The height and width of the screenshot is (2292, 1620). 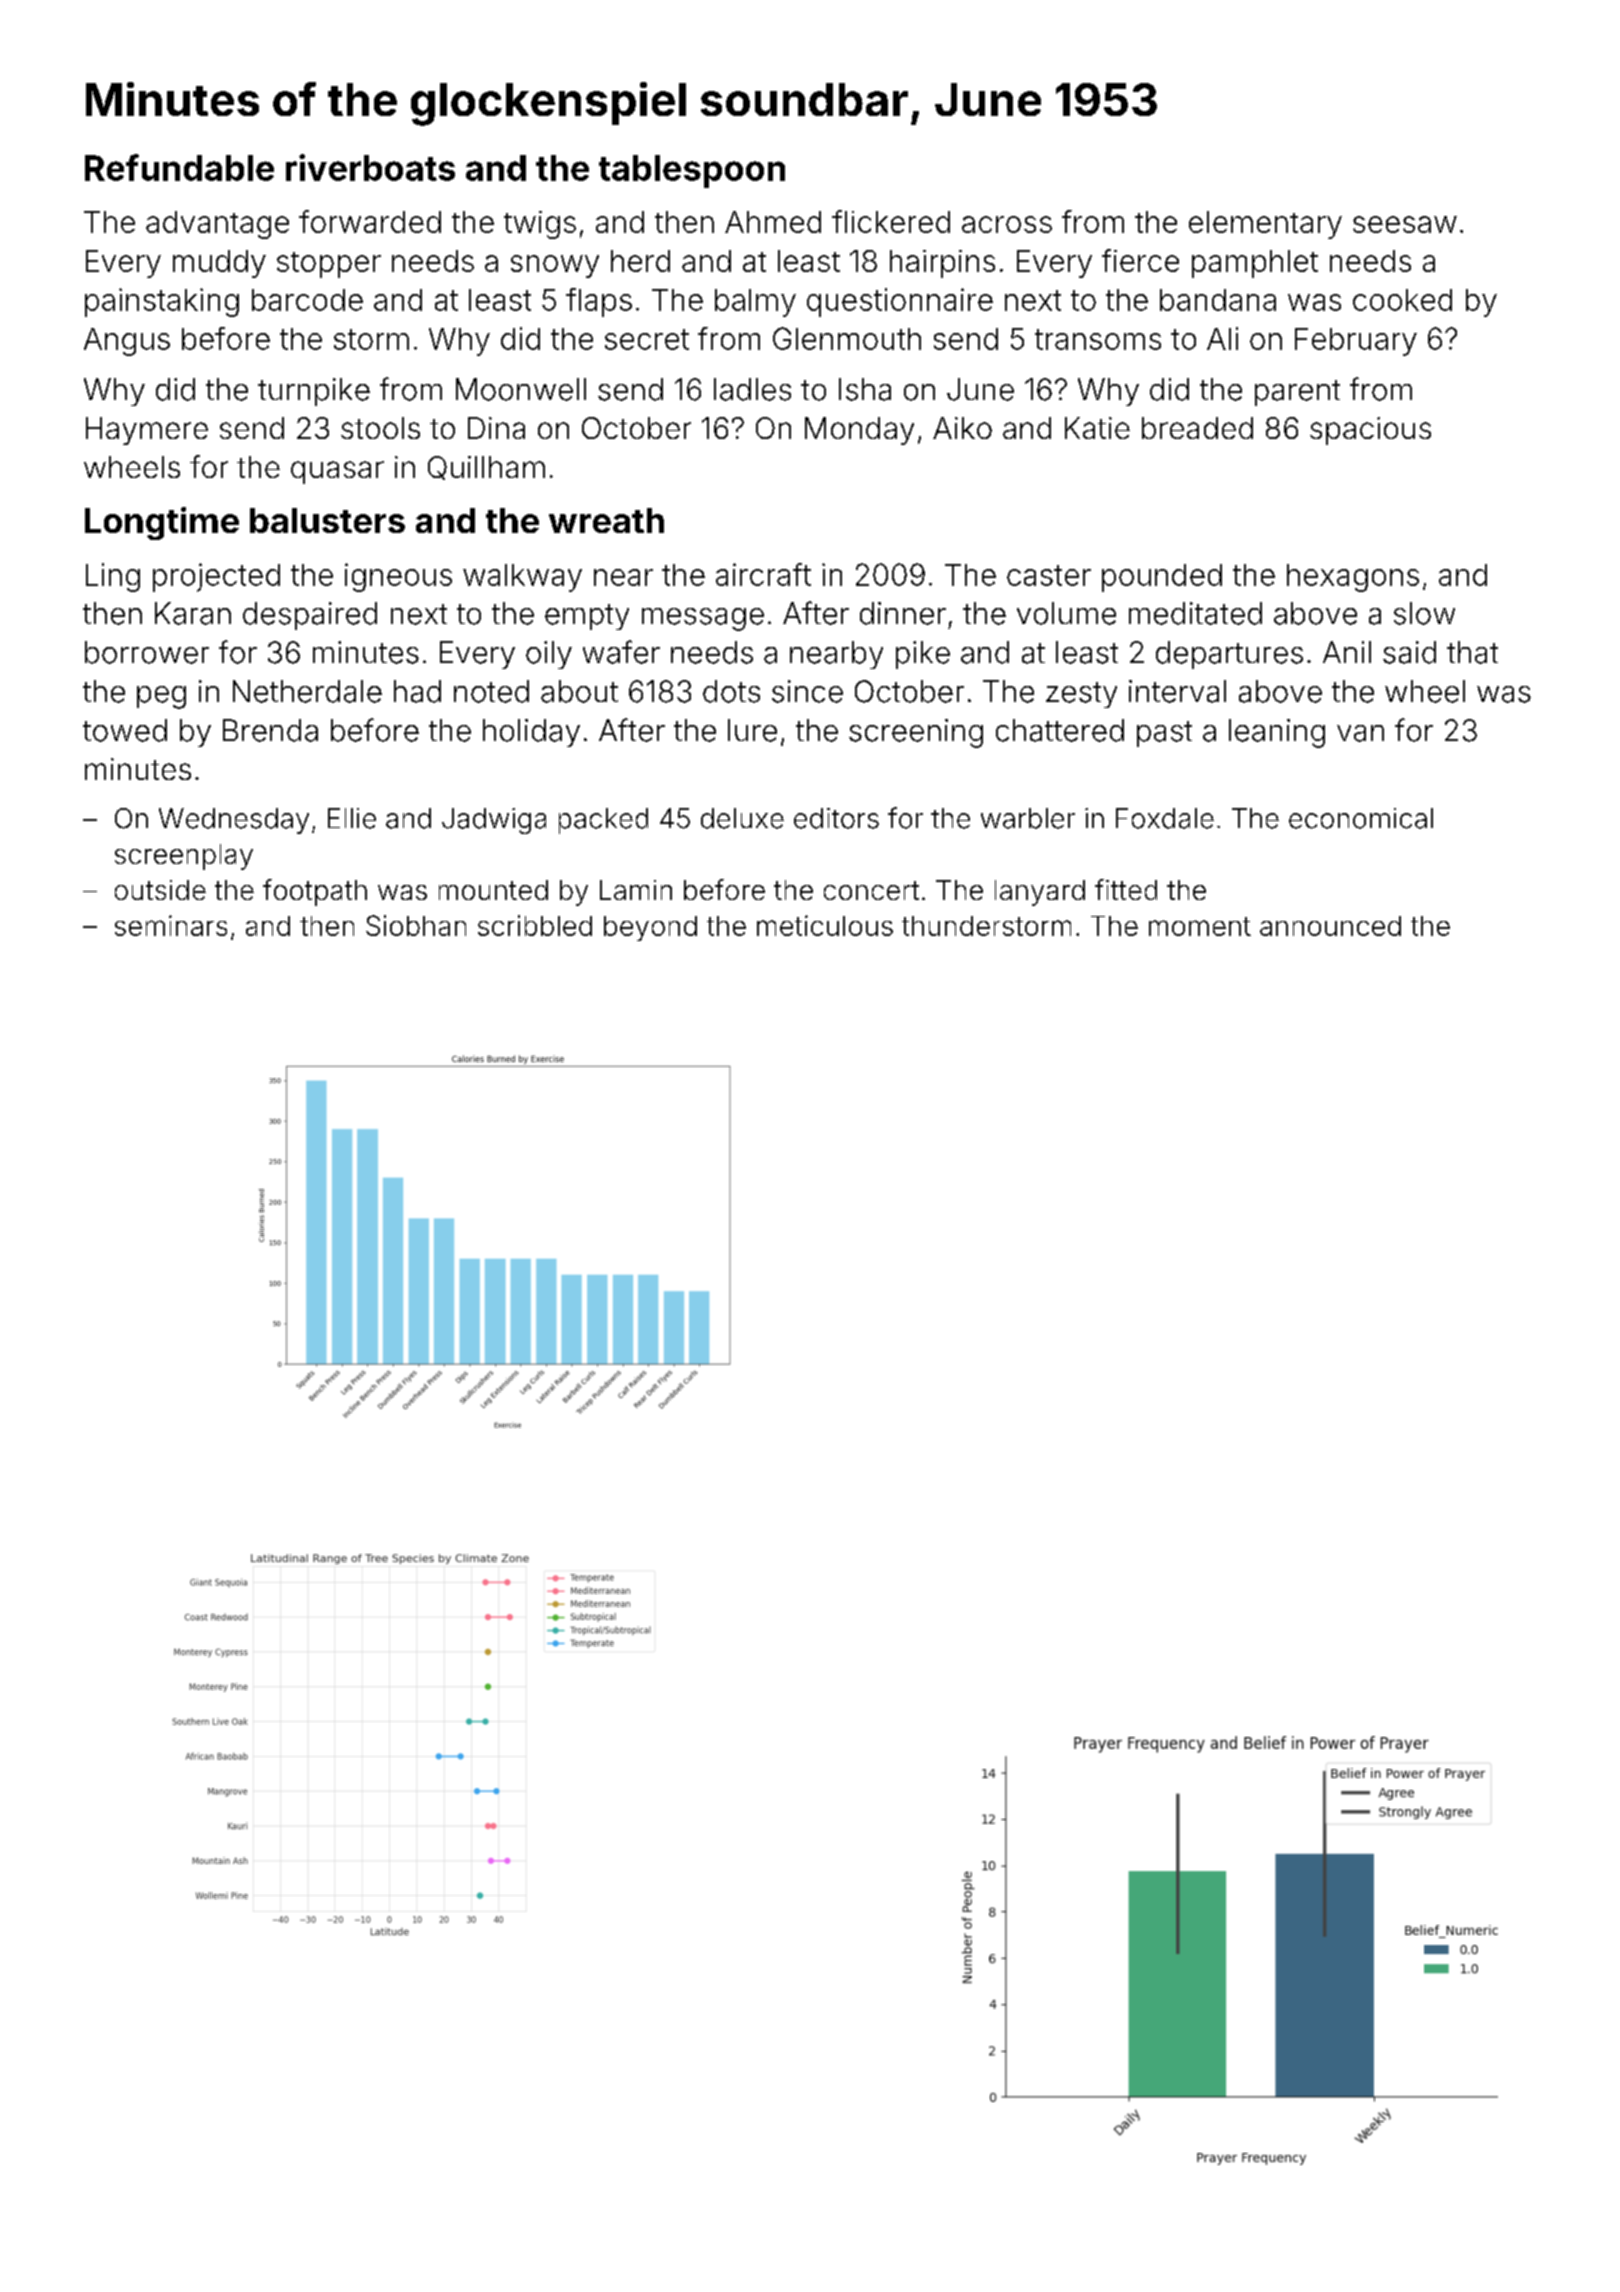 What do you see at coordinates (650, 928) in the screenshot?
I see `beyond` at bounding box center [650, 928].
